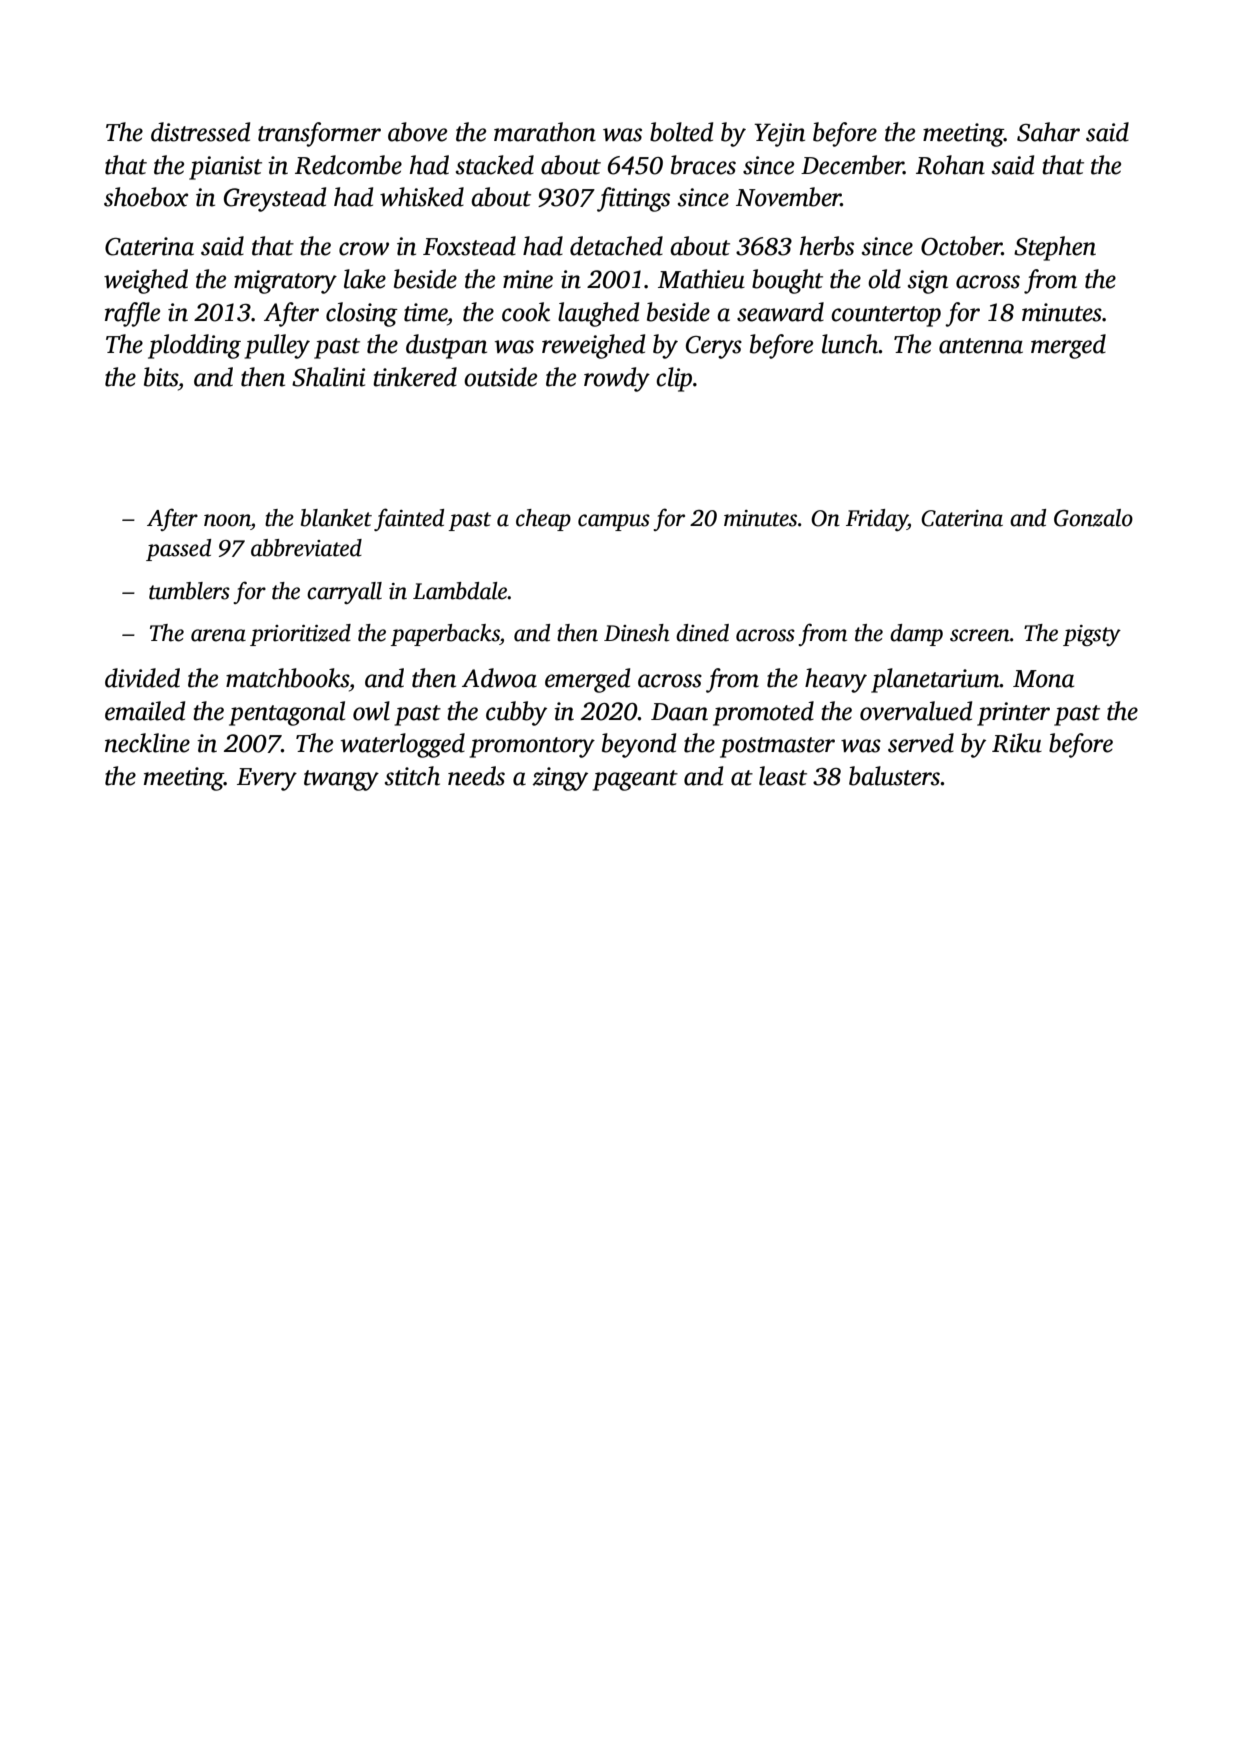  Describe the element at coordinates (348, 165) in the image. I see `Redcombe` at that location.
